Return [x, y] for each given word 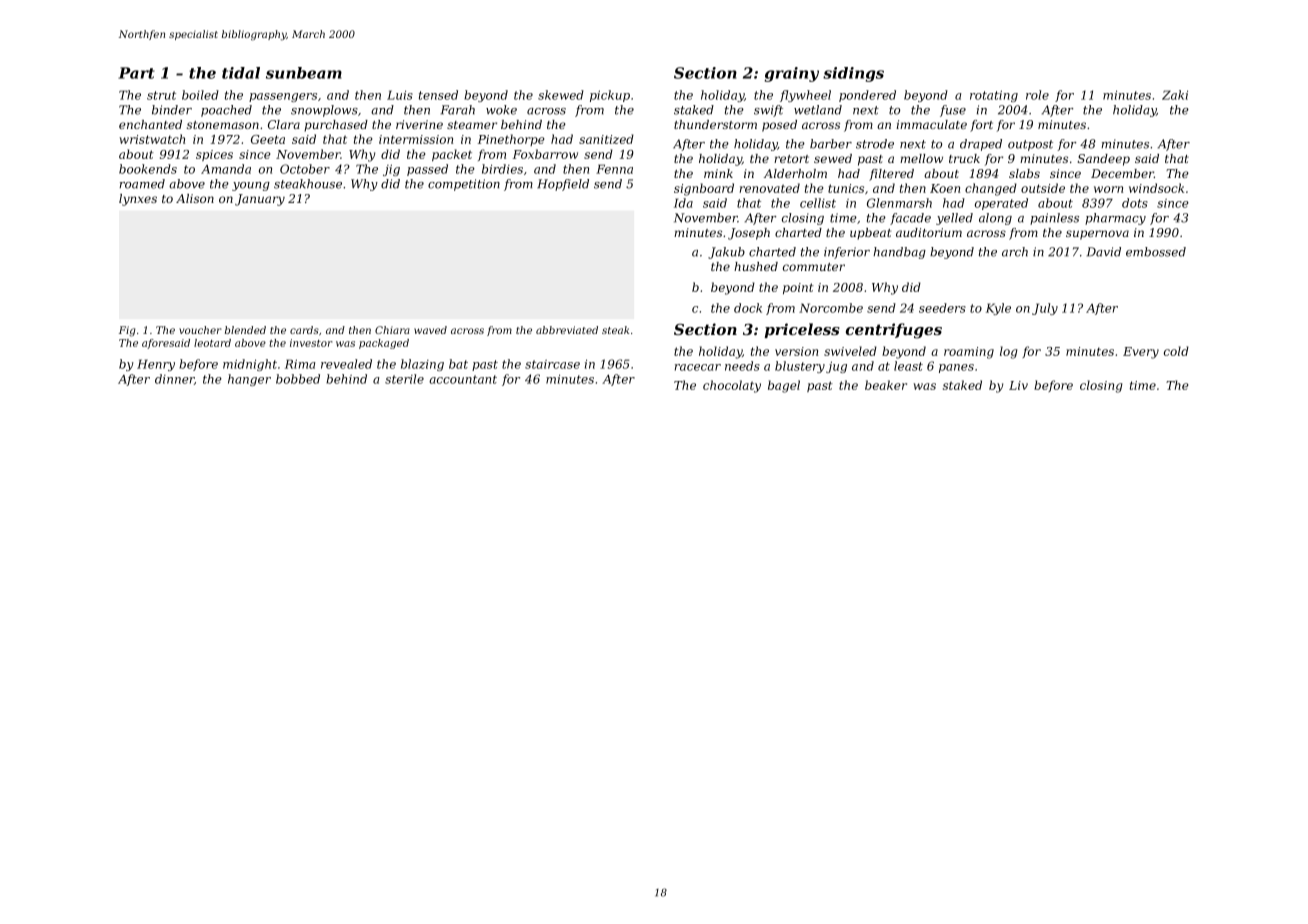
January [260, 200]
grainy [792, 74]
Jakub [726, 253]
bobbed [298, 379]
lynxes [138, 200]
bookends [148, 169]
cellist [818, 203]
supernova [1097, 235]
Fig [127, 331]
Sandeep [1104, 160]
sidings [853, 74]
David [1104, 252]
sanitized [606, 139]
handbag [899, 253]
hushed [756, 266]
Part [136, 73]
